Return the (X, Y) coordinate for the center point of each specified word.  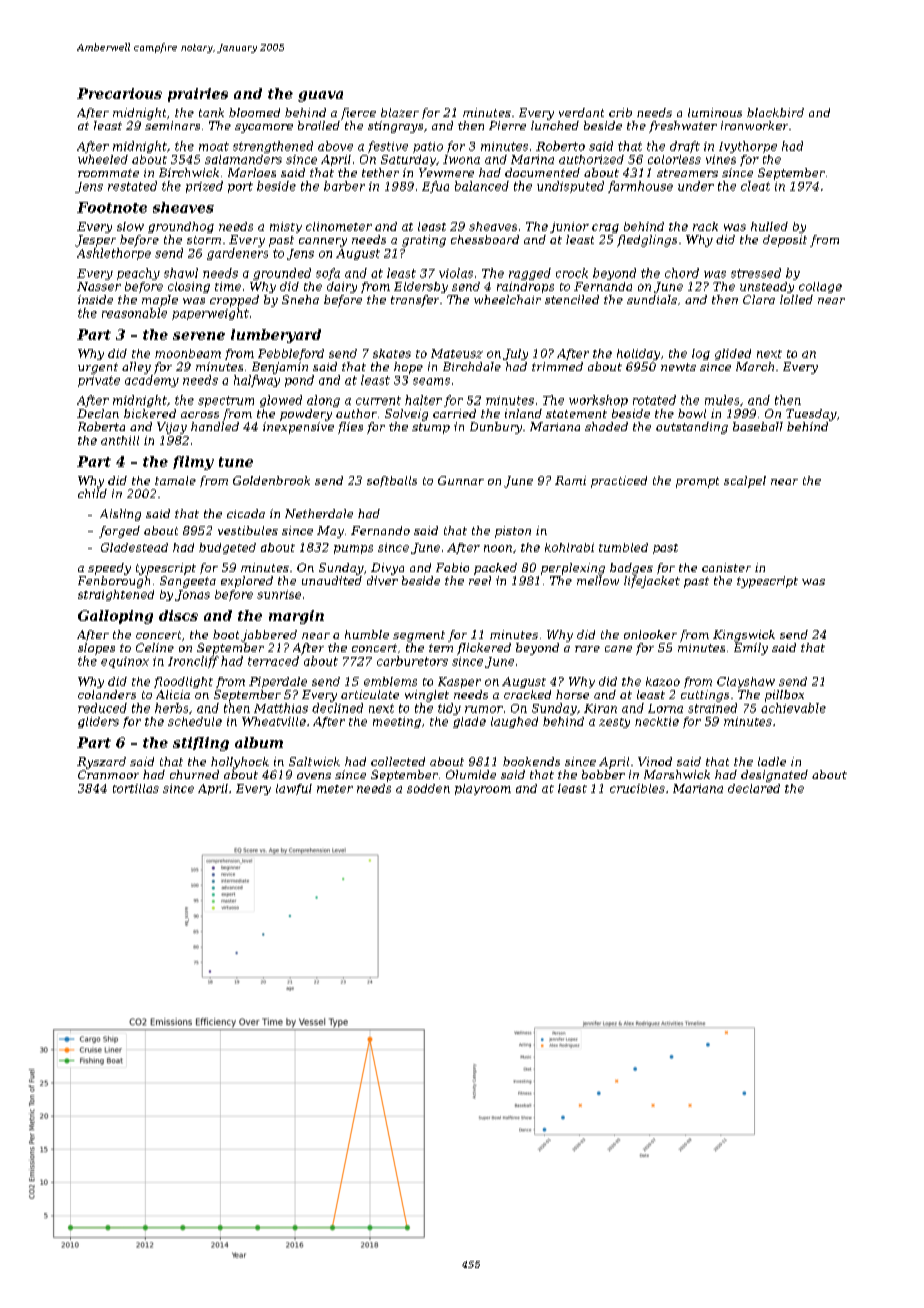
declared (754, 788)
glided (733, 354)
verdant (581, 112)
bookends (531, 761)
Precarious (119, 93)
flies (350, 428)
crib (620, 112)
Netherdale (319, 513)
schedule (195, 721)
